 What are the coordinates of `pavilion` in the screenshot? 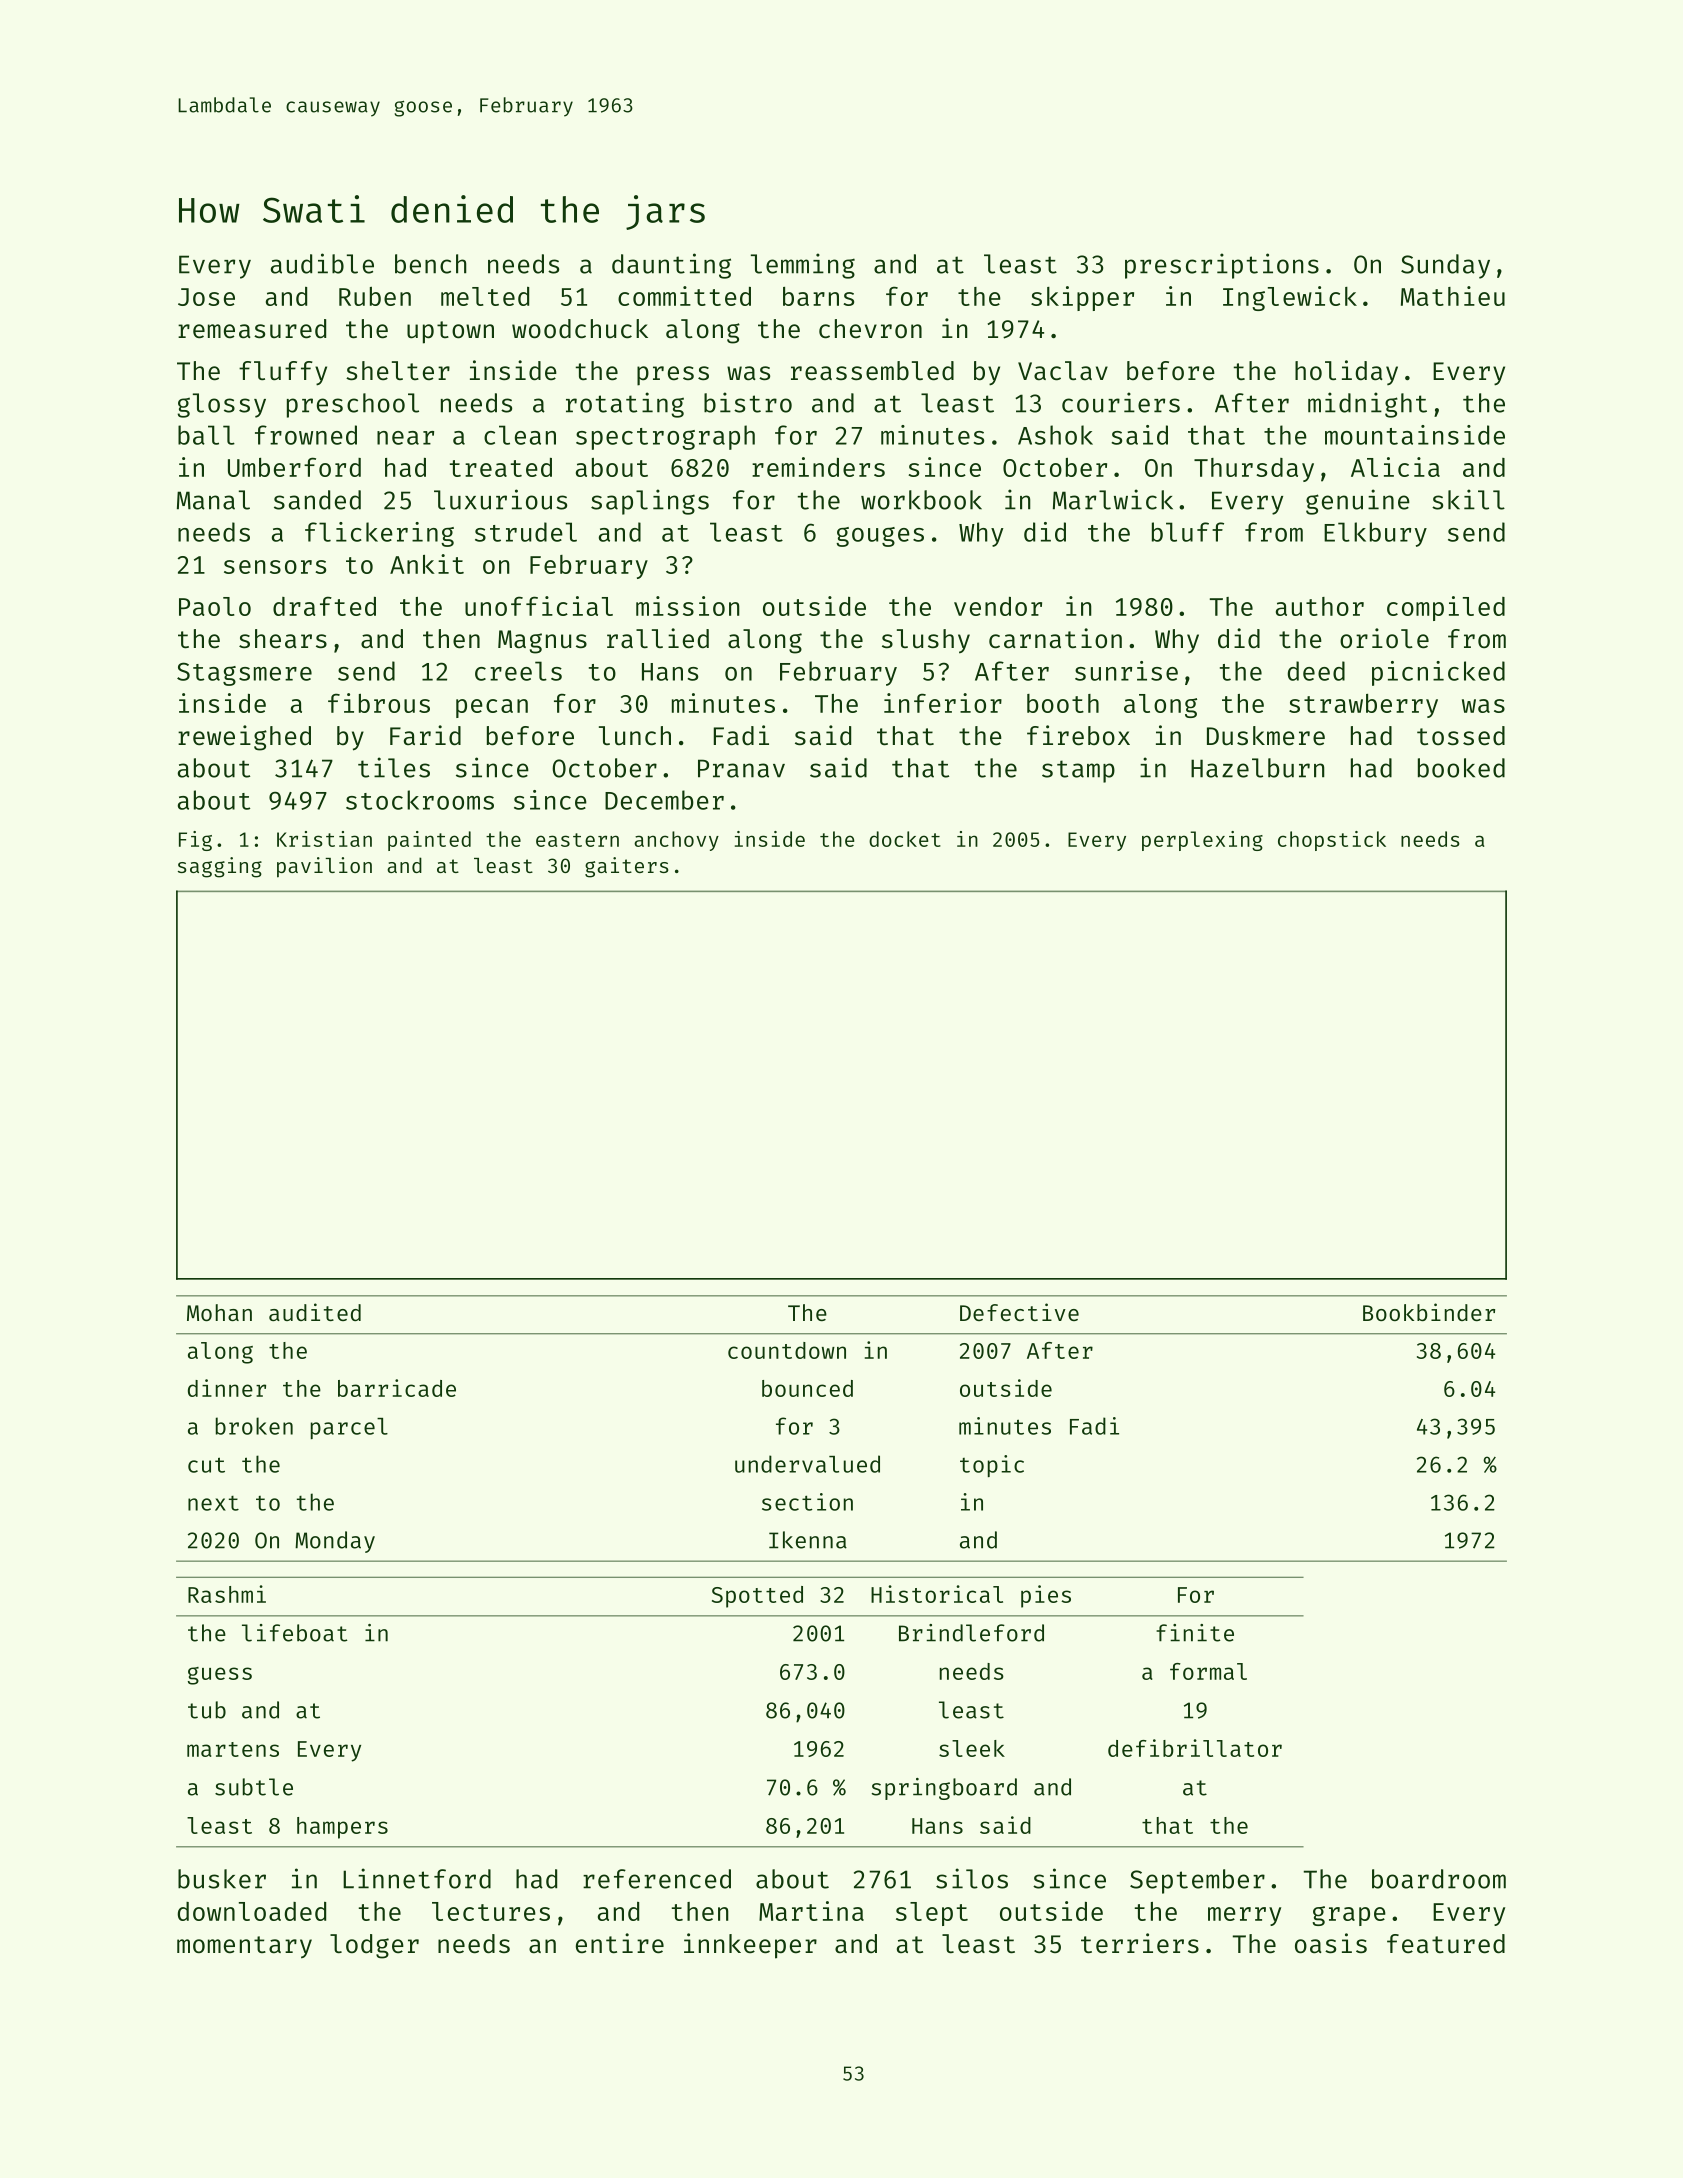 It's located at (324, 867).
